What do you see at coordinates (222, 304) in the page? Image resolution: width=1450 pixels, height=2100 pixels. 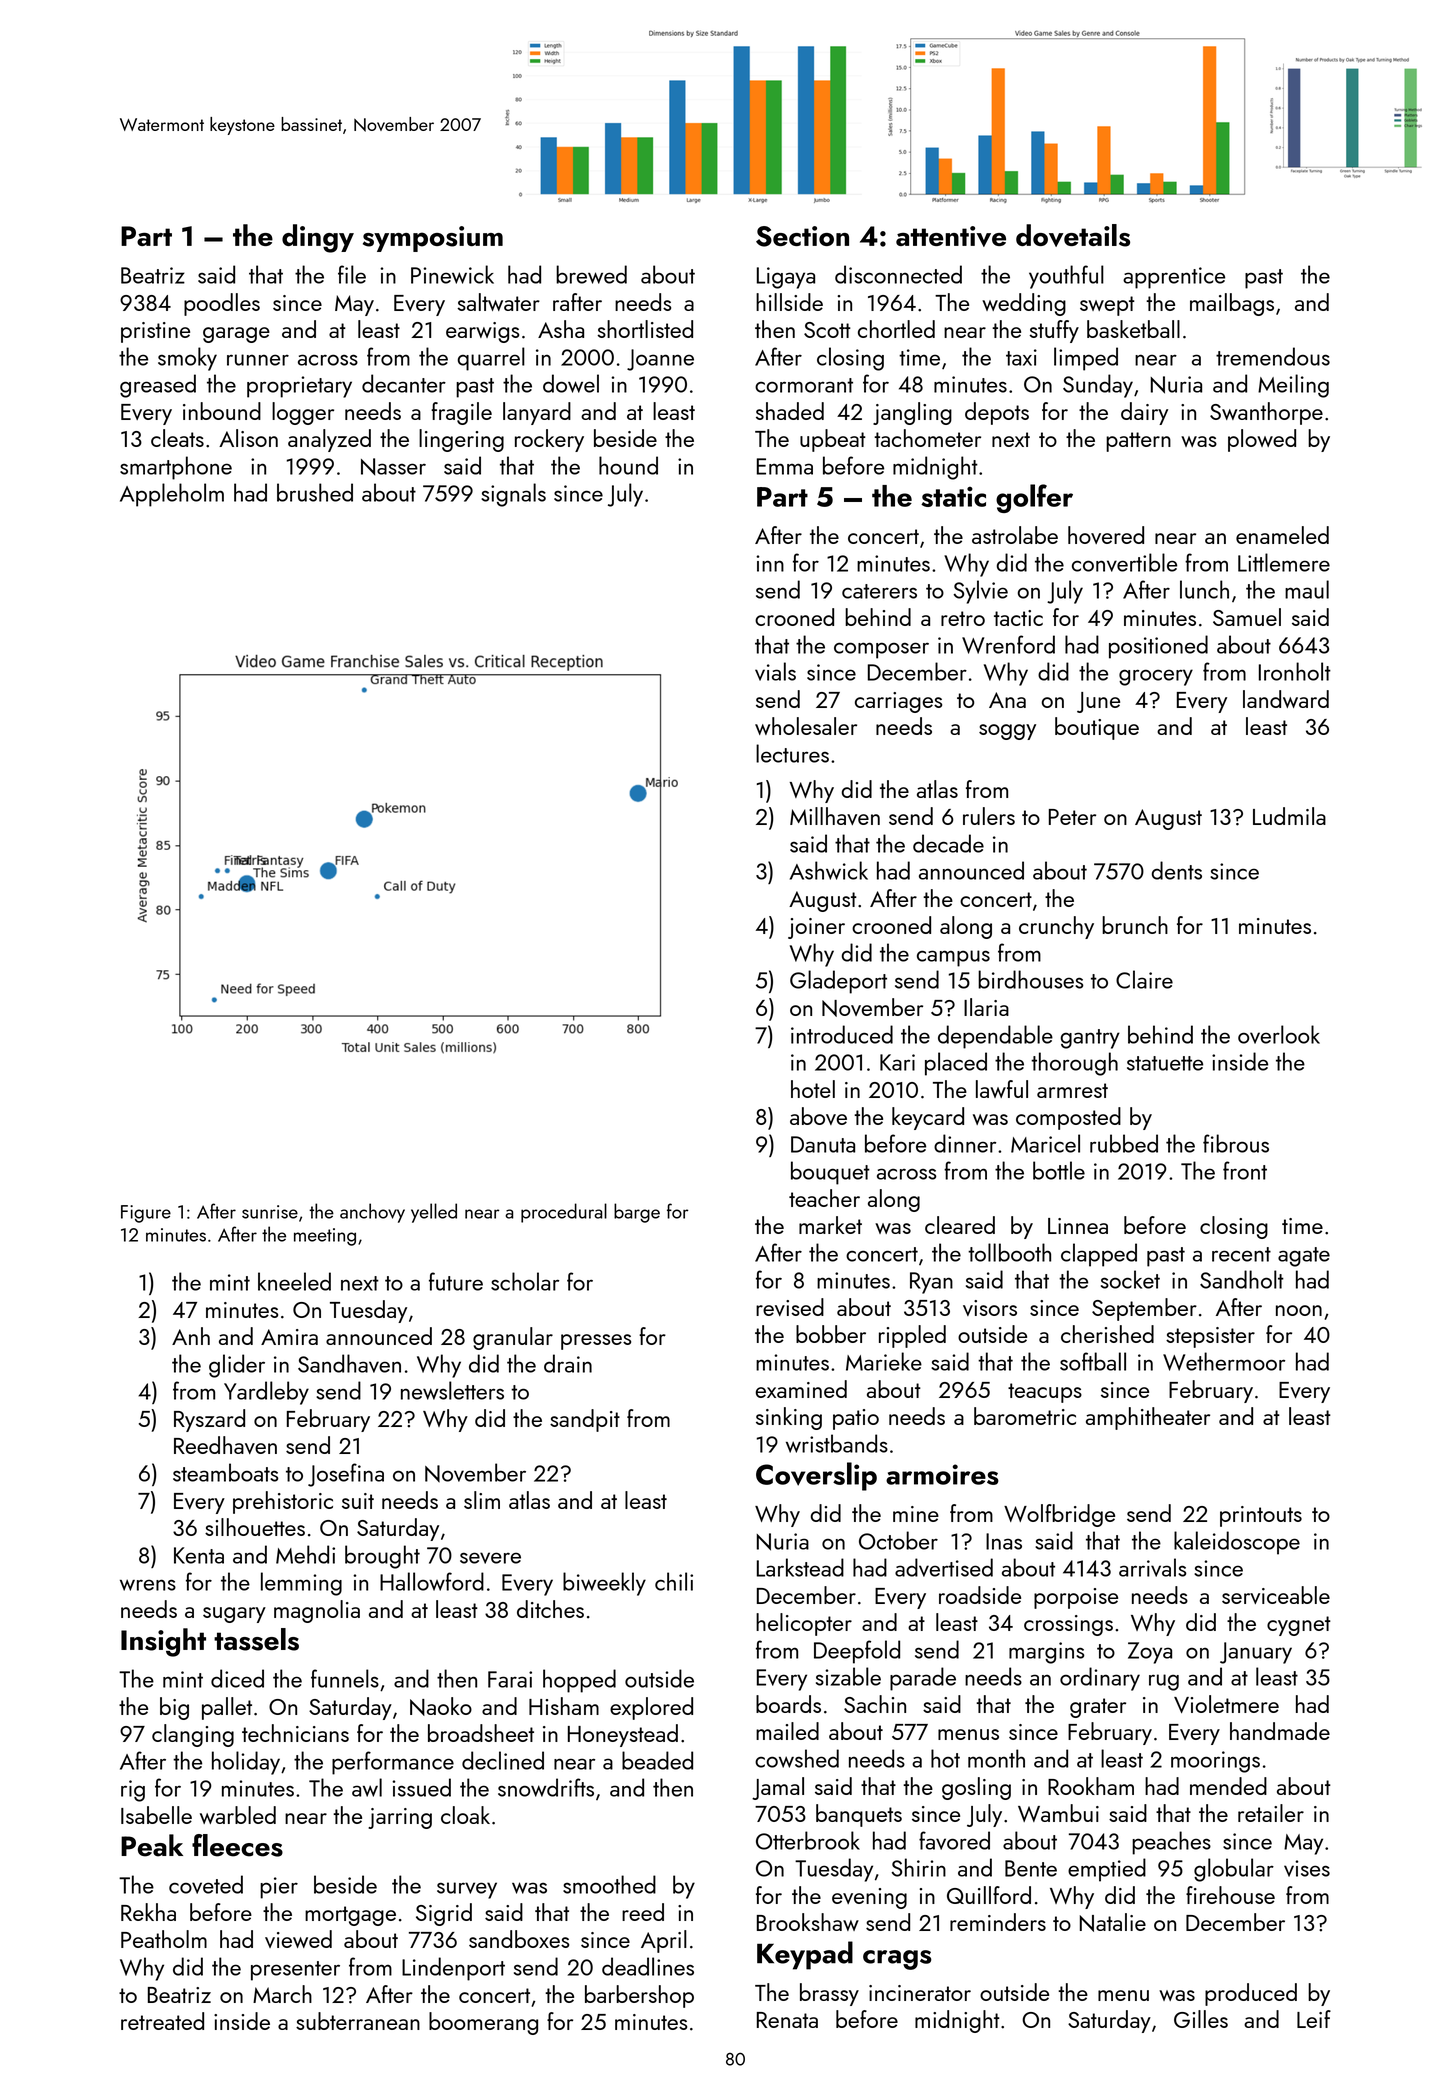 I see `poodles` at bounding box center [222, 304].
